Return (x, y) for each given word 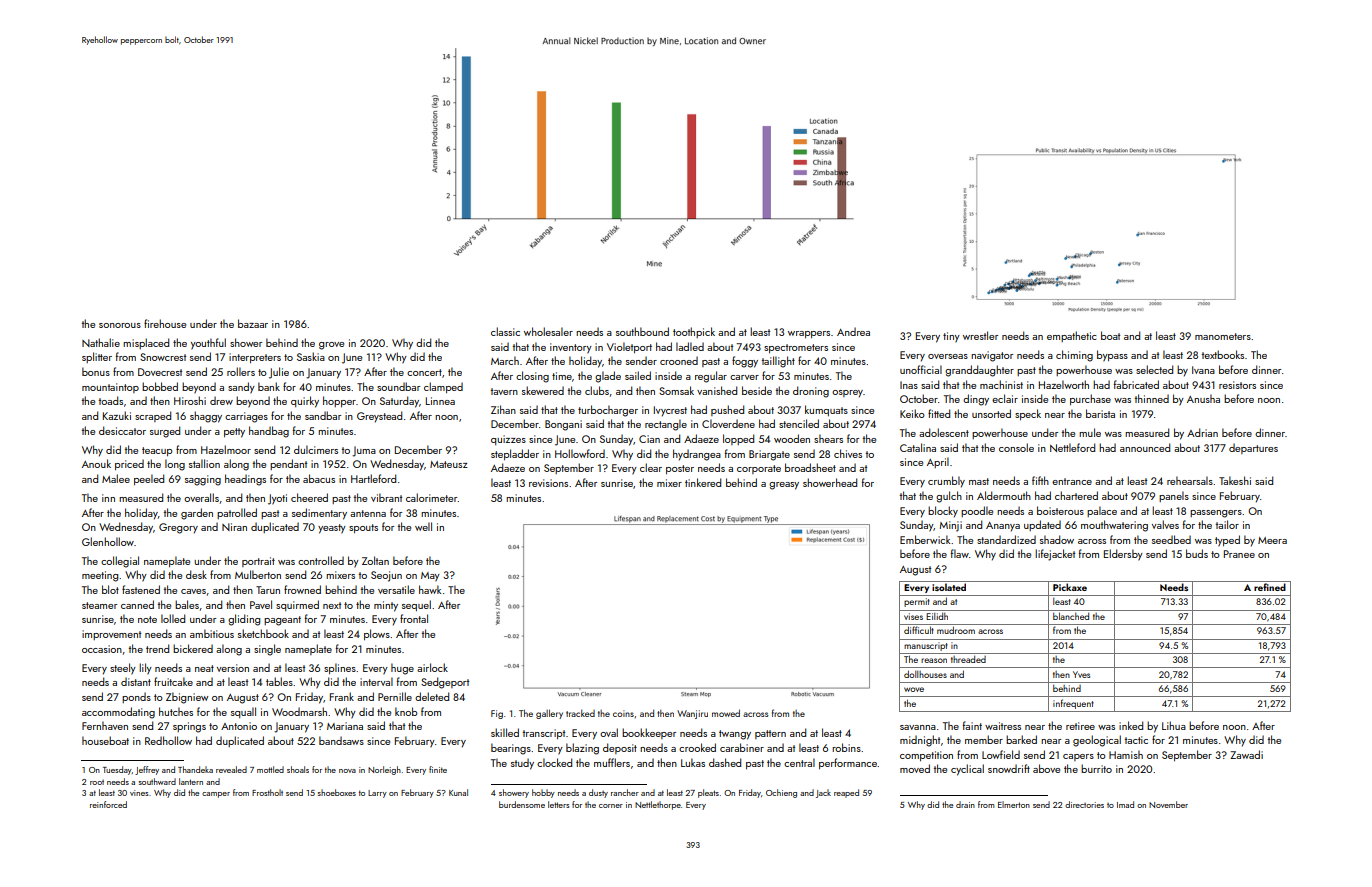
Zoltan (375, 560)
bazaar (253, 323)
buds (1197, 553)
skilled (505, 732)
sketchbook (263, 633)
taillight (778, 362)
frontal (414, 618)
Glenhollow (108, 541)
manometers (1223, 336)
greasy (784, 486)
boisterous (1060, 510)
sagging (203, 480)
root (97, 782)
